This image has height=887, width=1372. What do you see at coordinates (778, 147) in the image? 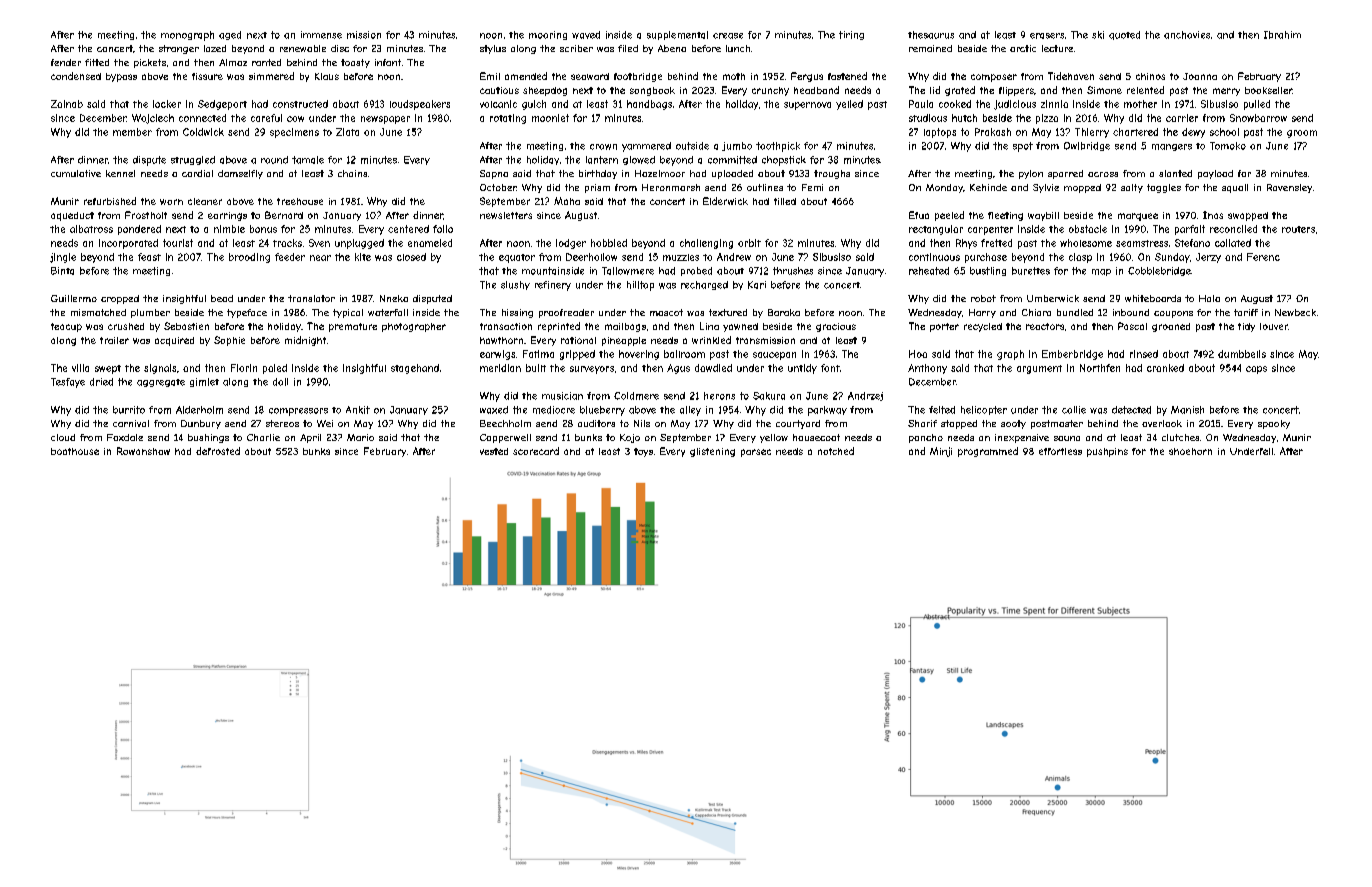
I see `toothpick` at bounding box center [778, 147].
